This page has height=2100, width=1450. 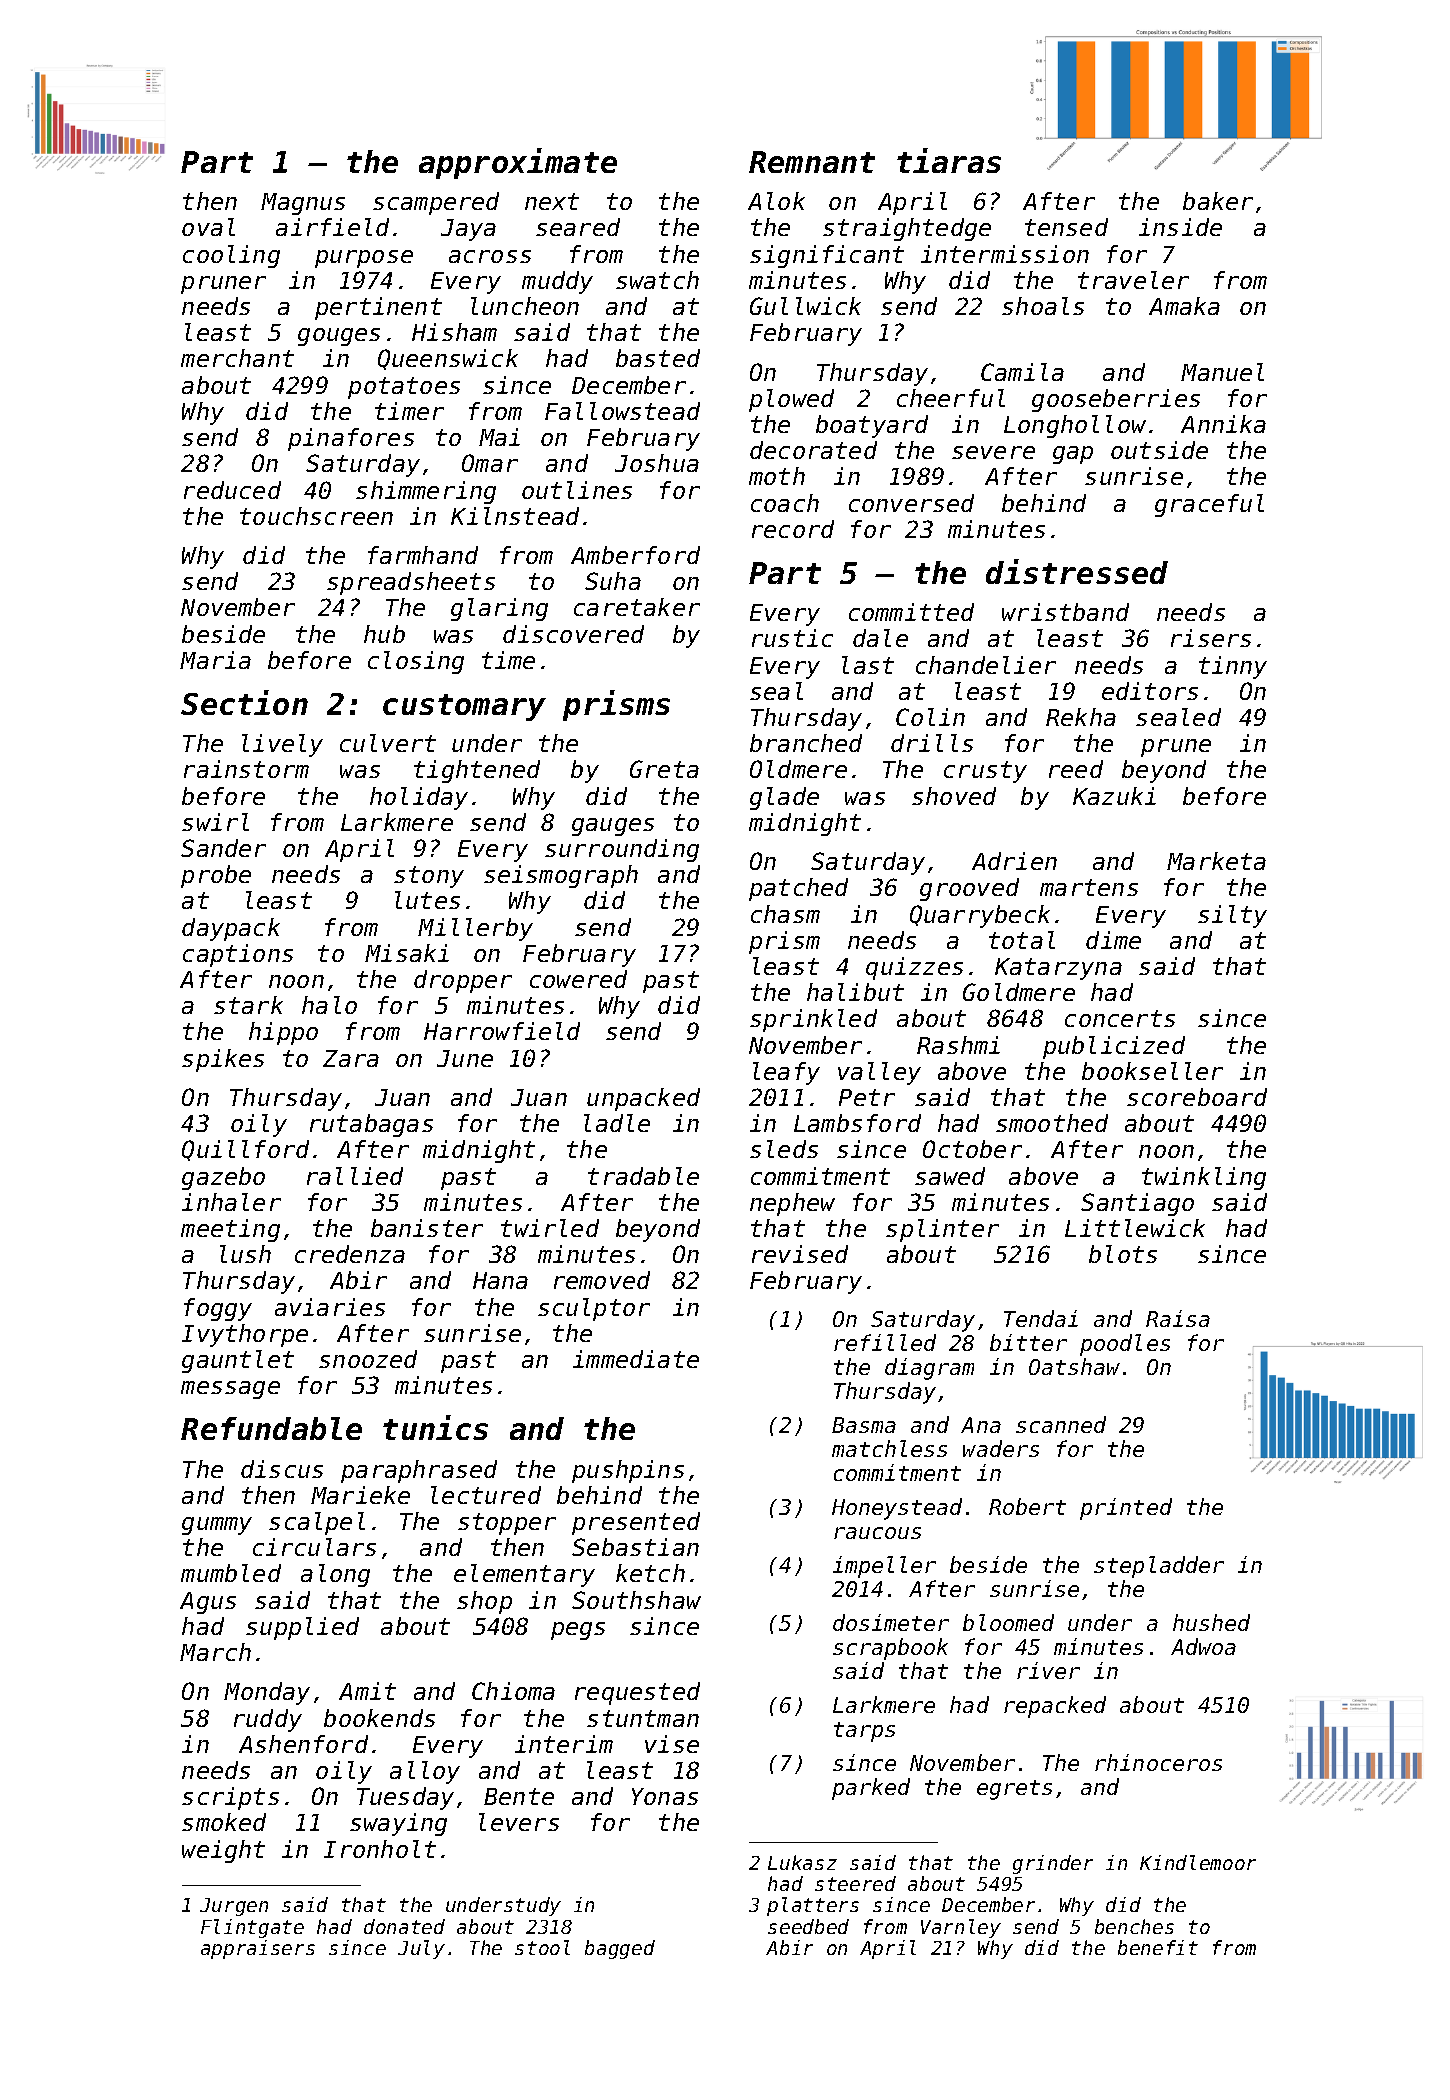 I want to click on chasm, so click(x=785, y=914).
